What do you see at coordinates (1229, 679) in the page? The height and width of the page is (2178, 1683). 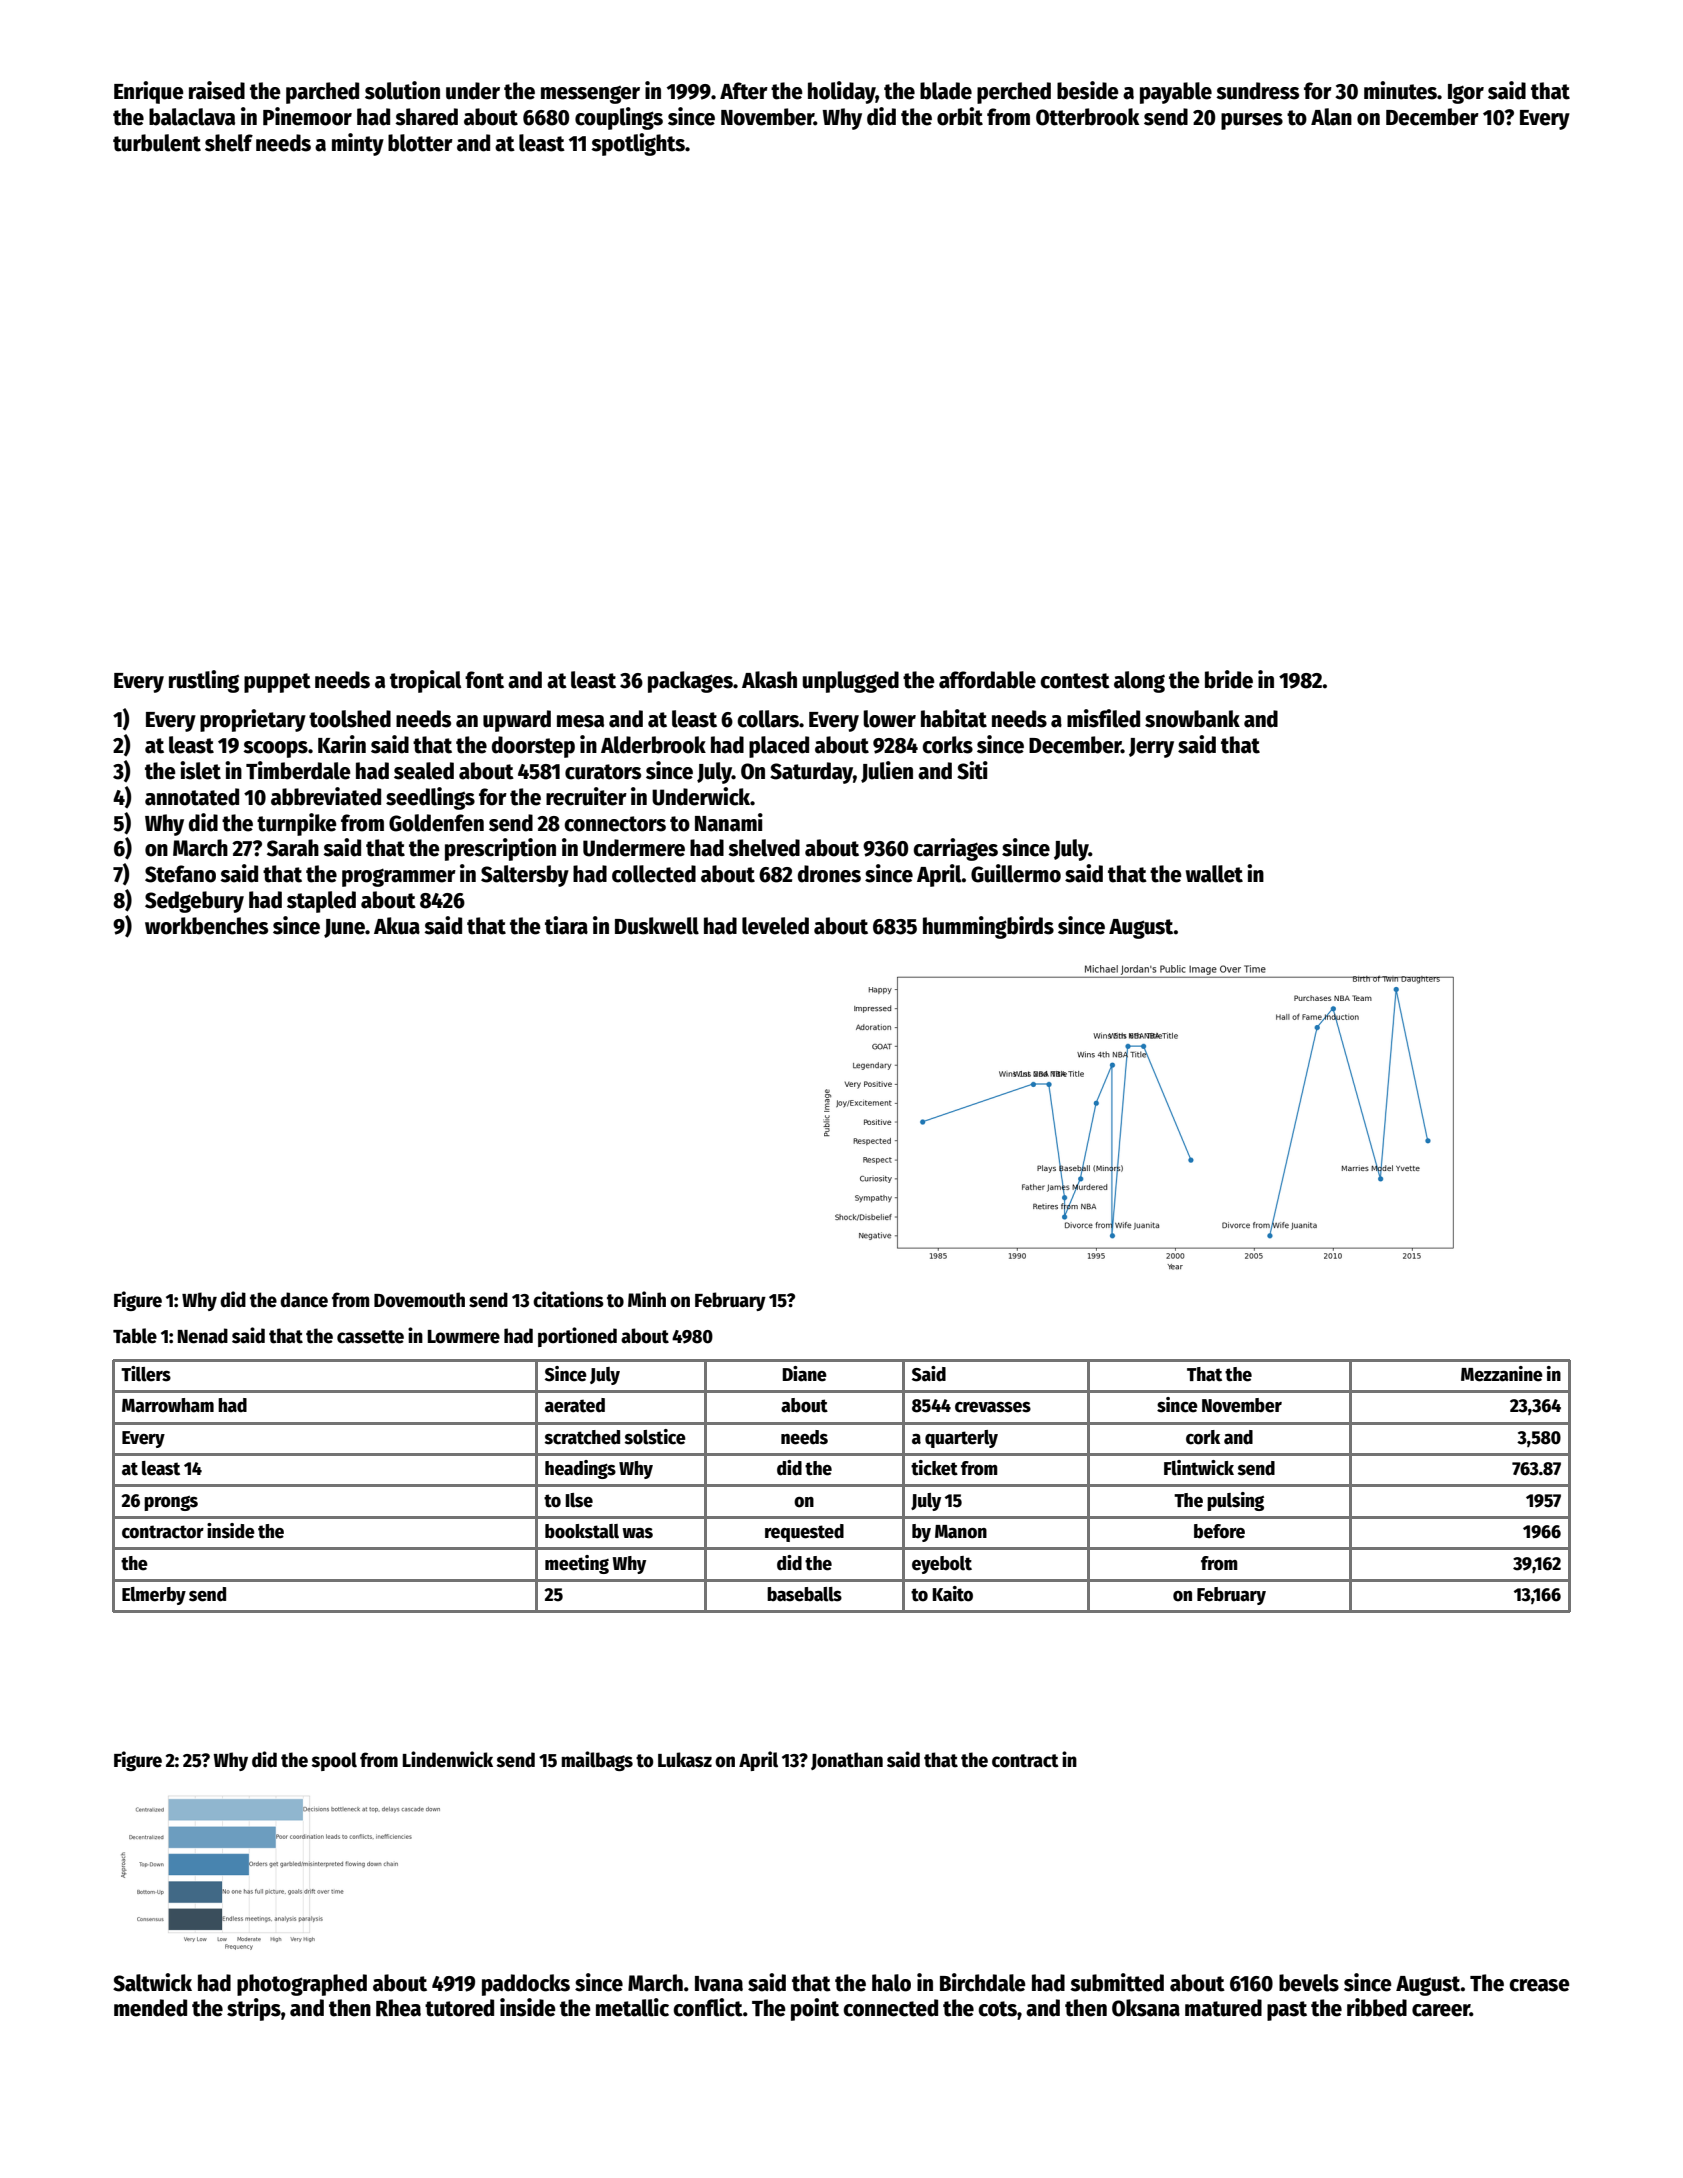 I see `bride` at bounding box center [1229, 679].
